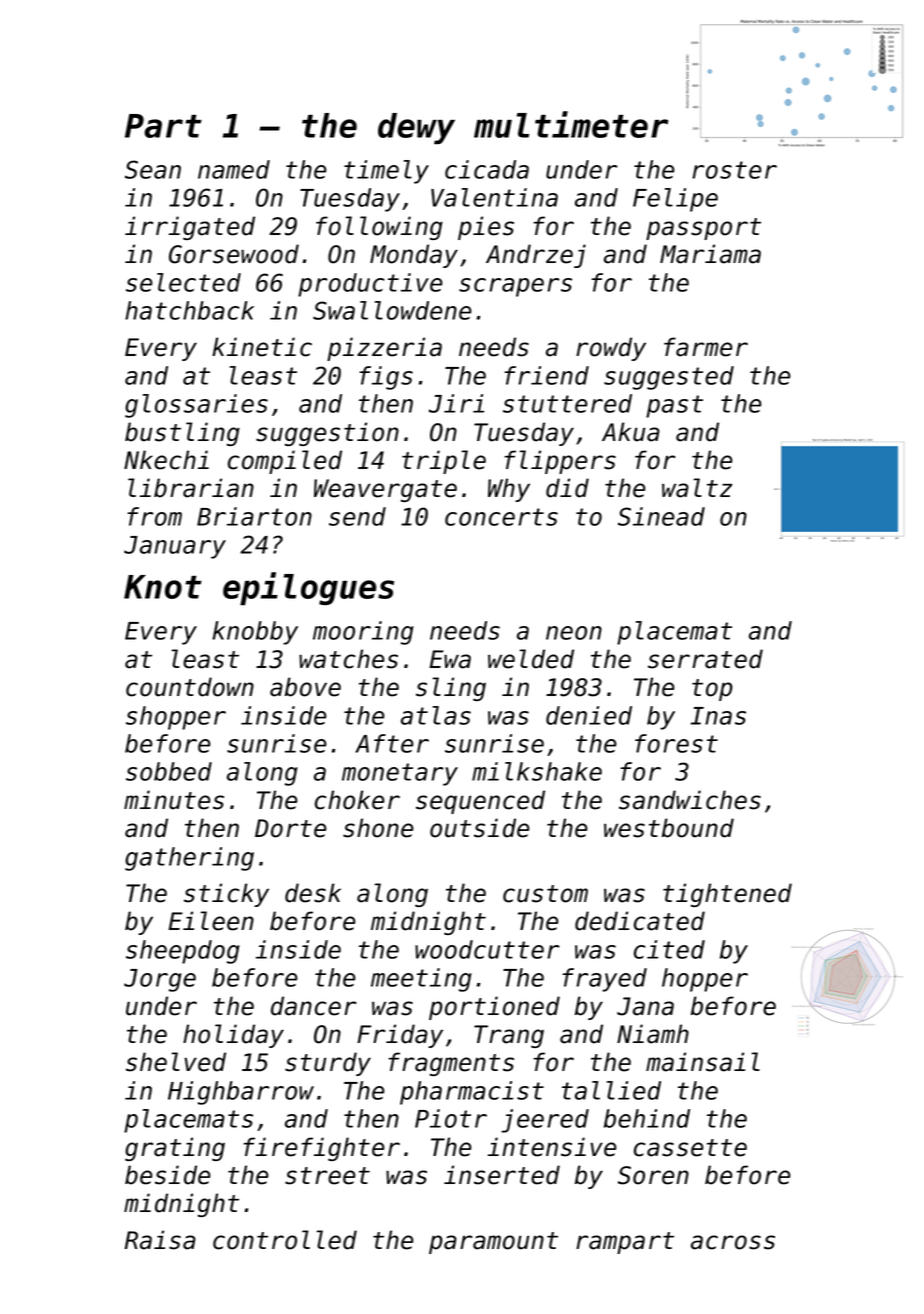 This page has width=924, height=1314. What do you see at coordinates (710, 254) in the page?
I see `Mariama` at bounding box center [710, 254].
